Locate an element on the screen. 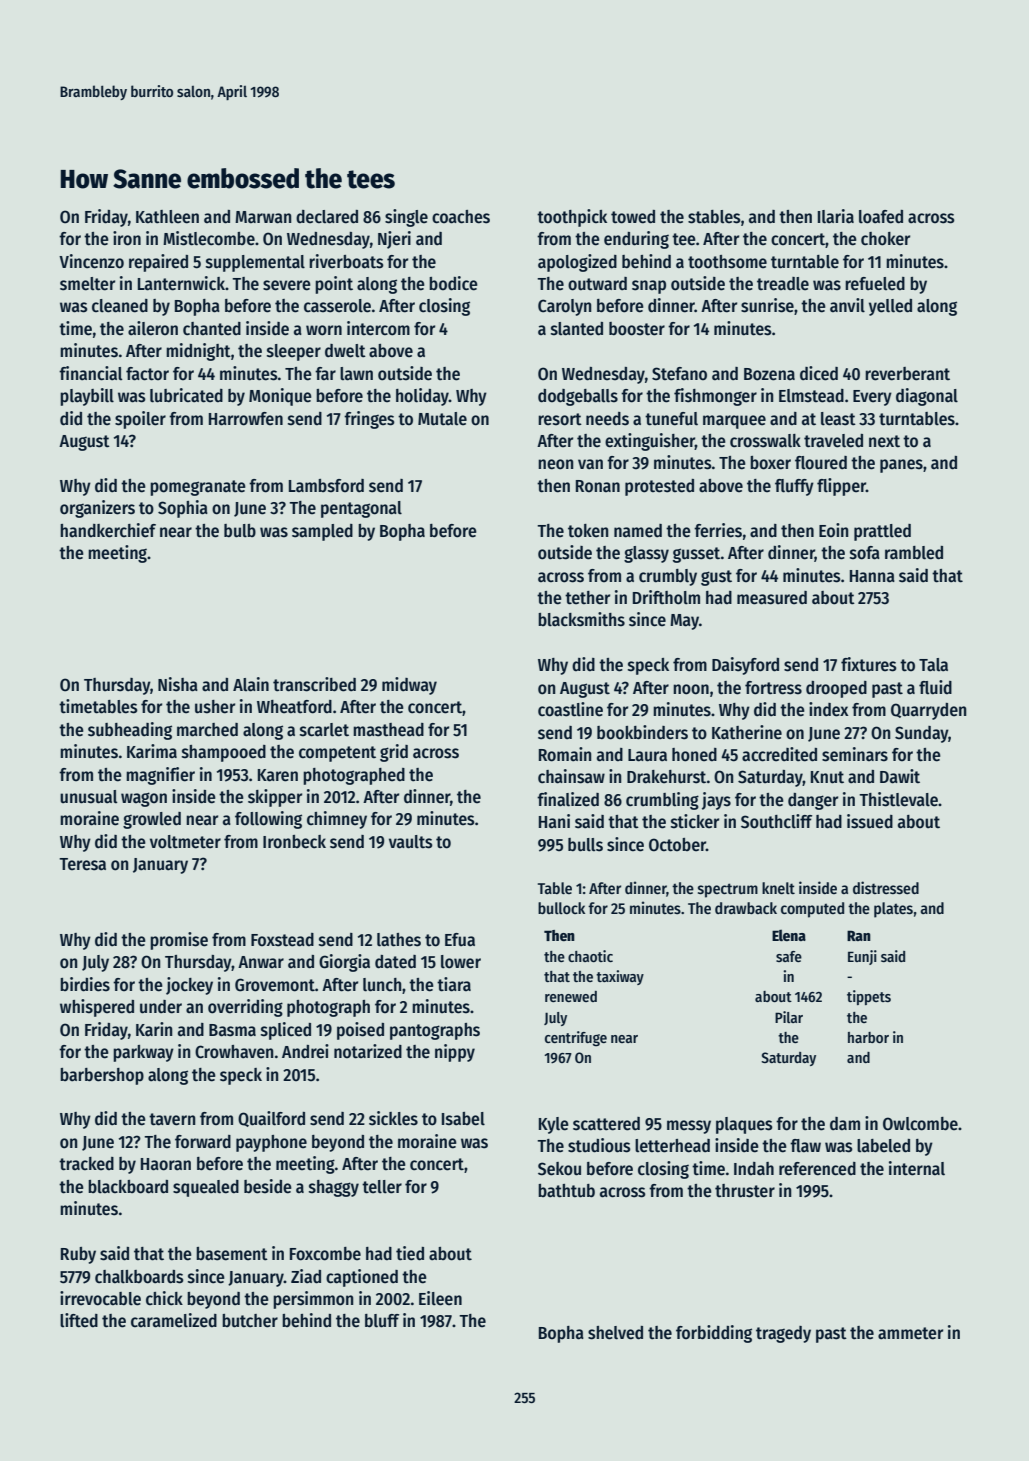 The image size is (1029, 1461). vaults is located at coordinates (411, 842).
